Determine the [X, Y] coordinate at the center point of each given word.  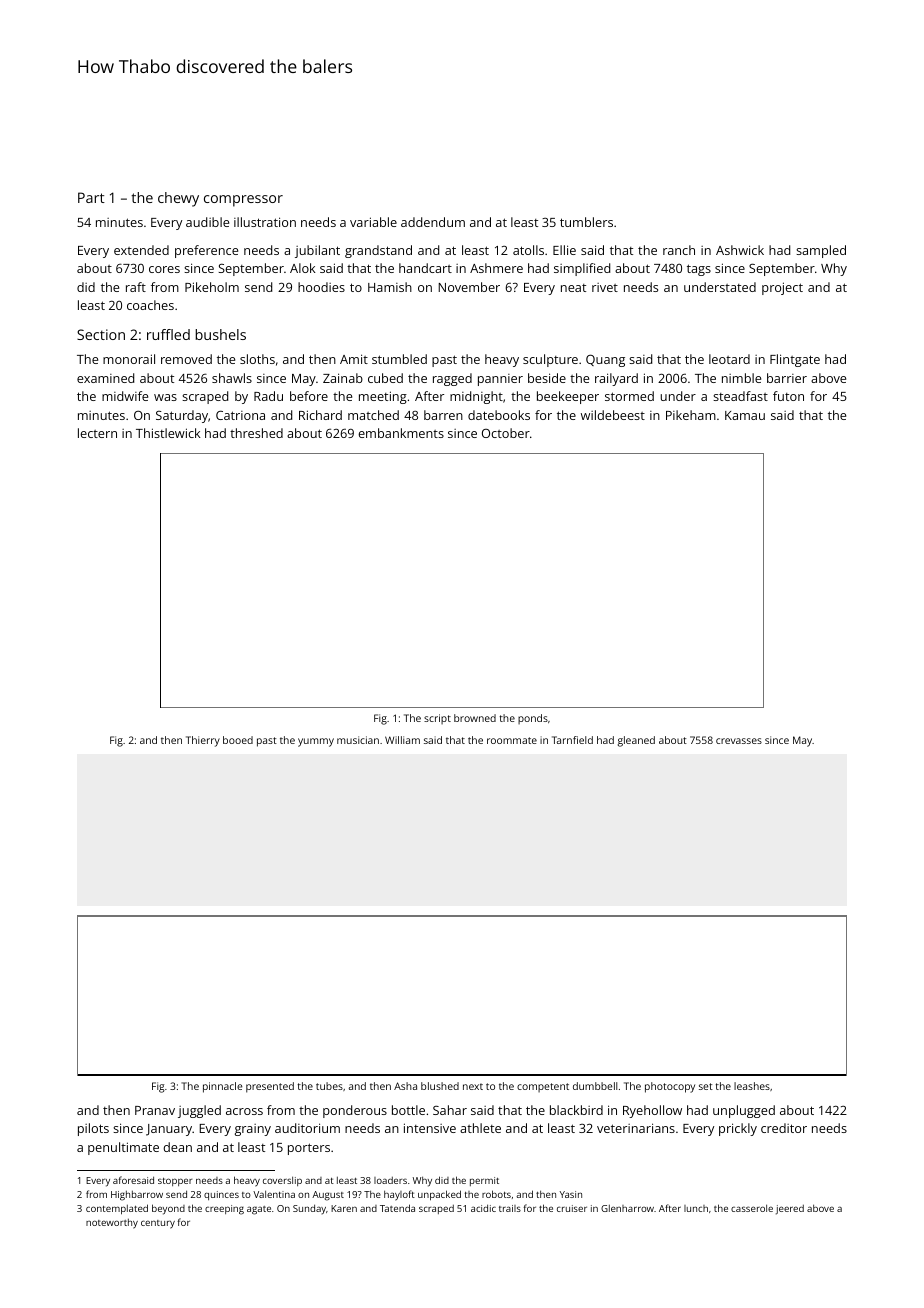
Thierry [203, 741]
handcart [425, 268]
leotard [729, 359]
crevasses [739, 741]
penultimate [123, 1148]
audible [207, 222]
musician [358, 740]
